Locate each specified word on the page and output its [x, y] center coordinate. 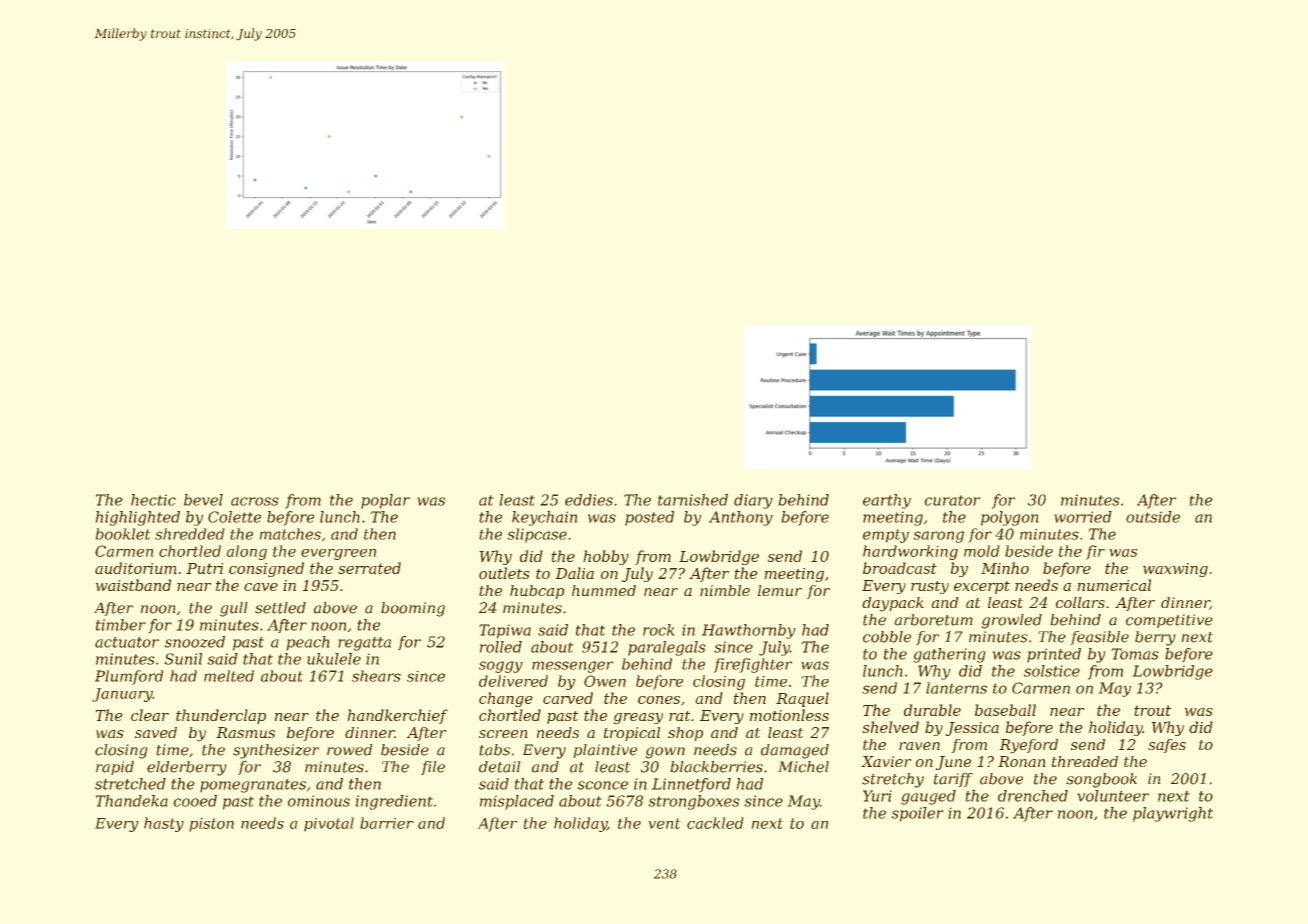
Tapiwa [505, 631]
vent [664, 823]
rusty [930, 587]
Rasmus [245, 732]
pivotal [329, 824]
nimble [725, 590]
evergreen [339, 554]
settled [280, 608]
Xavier [886, 761]
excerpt [982, 587]
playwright [1173, 814]
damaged [795, 751]
